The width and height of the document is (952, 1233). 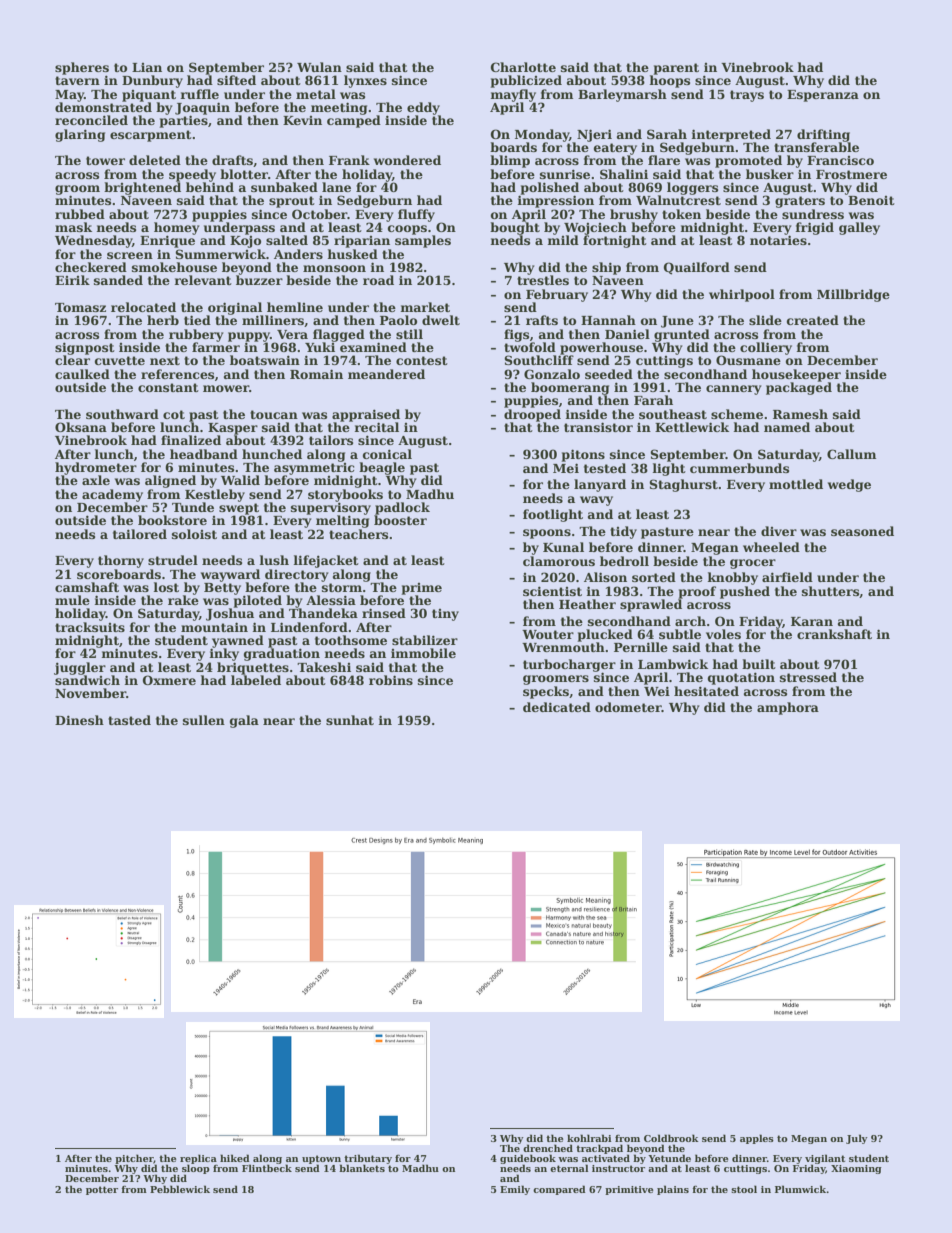 What do you see at coordinates (147, 67) in the document?
I see `Lian` at bounding box center [147, 67].
